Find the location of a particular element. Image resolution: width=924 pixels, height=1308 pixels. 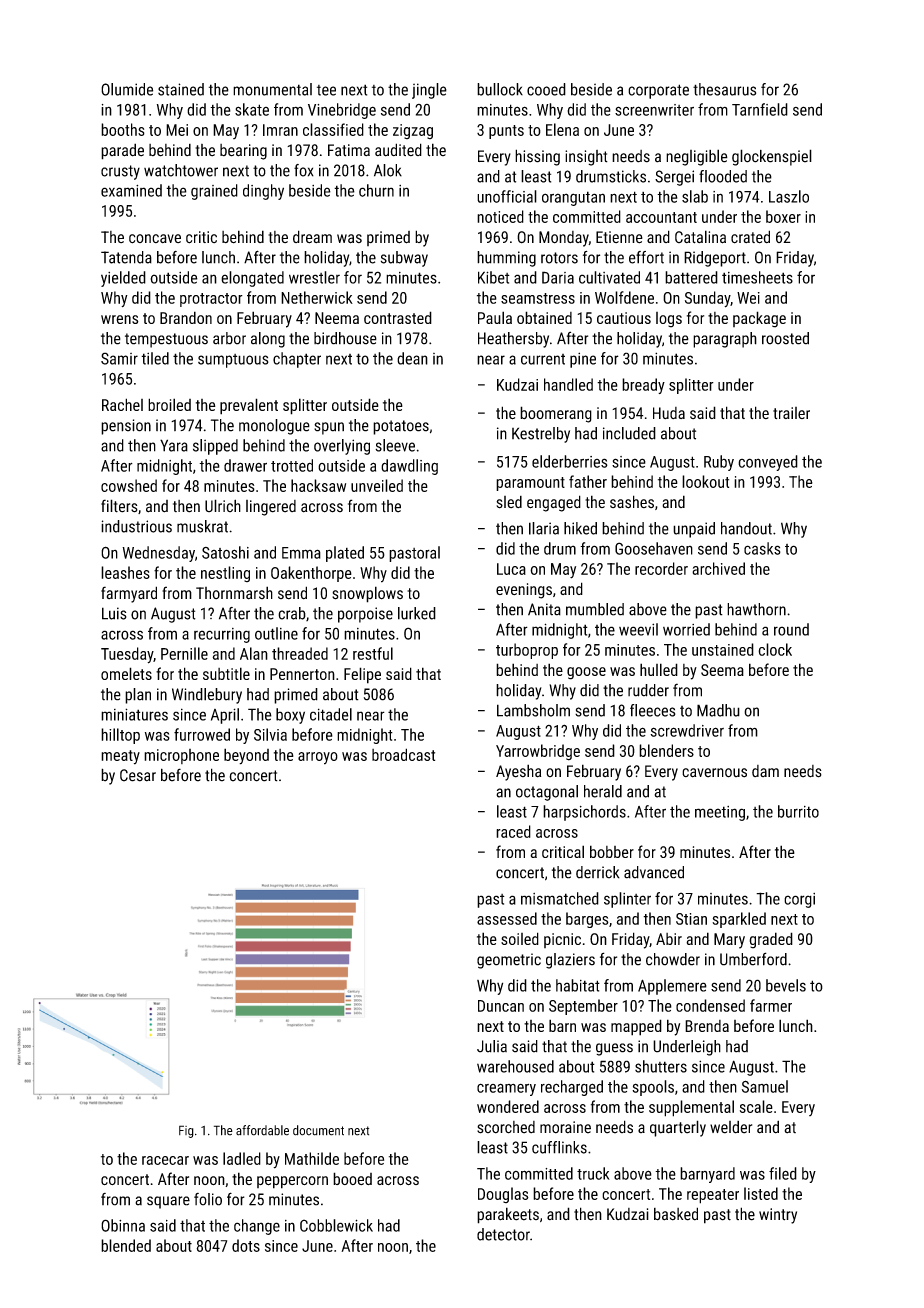

flooded is located at coordinates (723, 176).
